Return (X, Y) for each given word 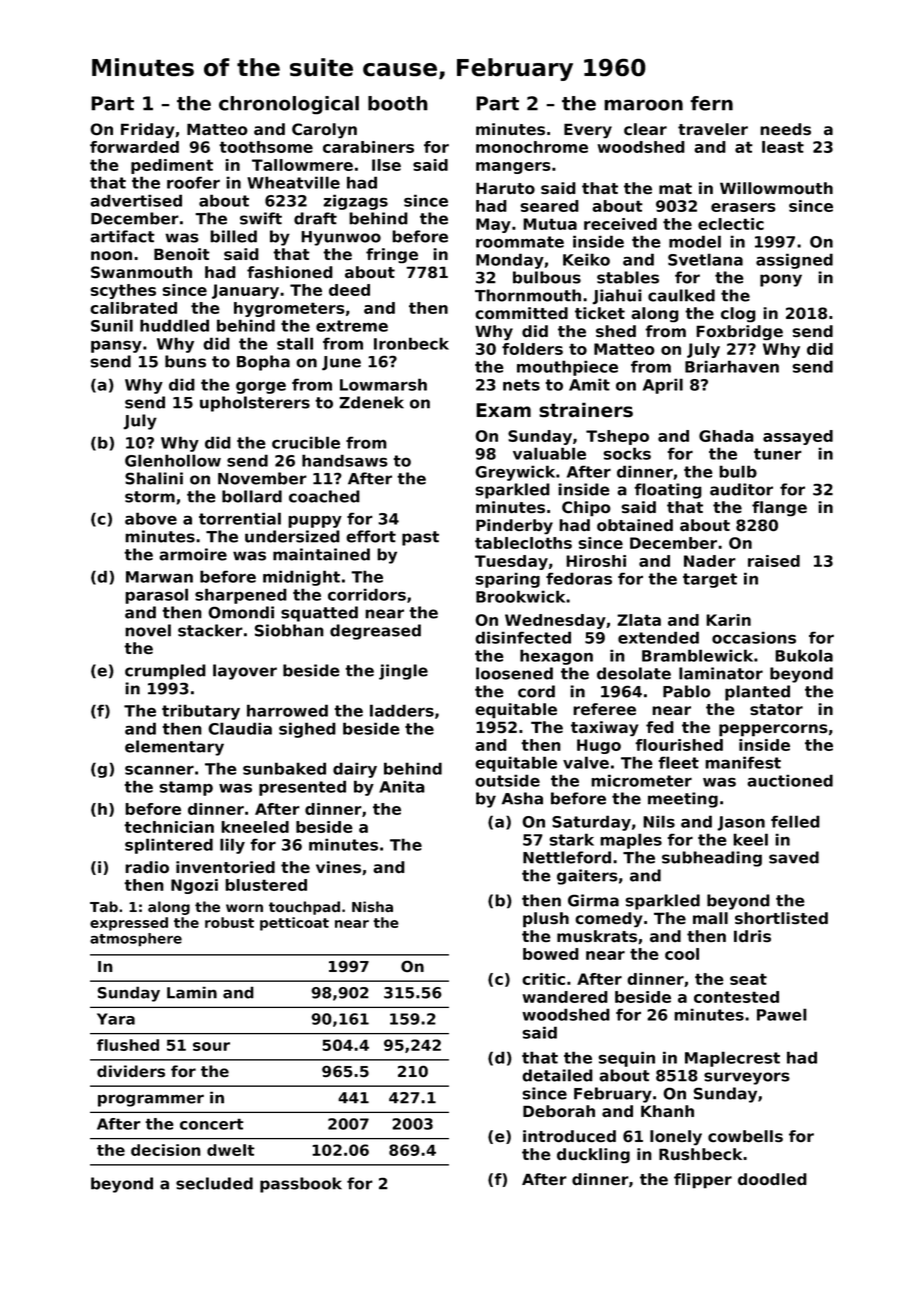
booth (398, 103)
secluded (214, 1183)
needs (785, 129)
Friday (148, 131)
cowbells (745, 1136)
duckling (593, 1155)
